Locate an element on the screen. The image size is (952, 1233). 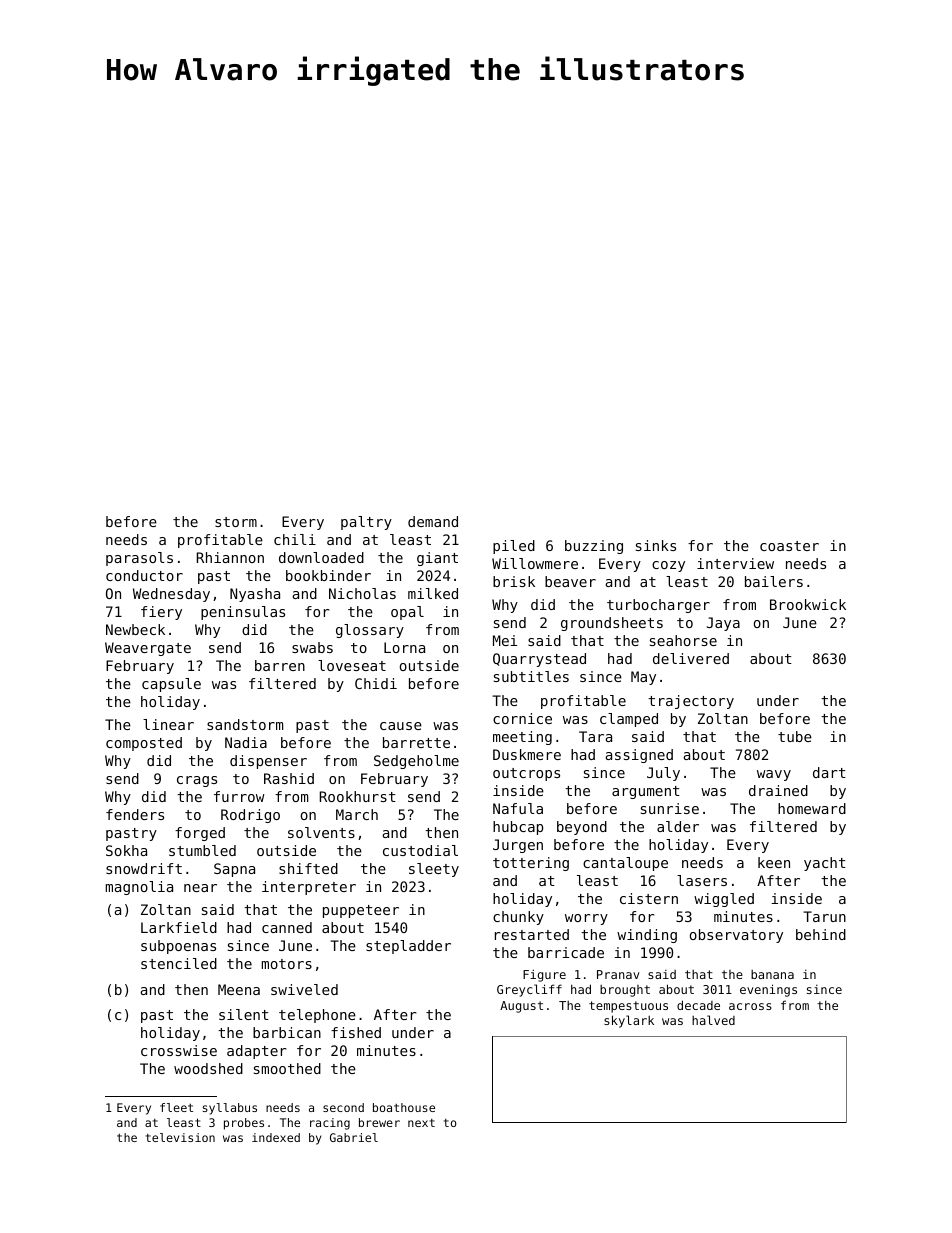
next is located at coordinates (421, 1123).
